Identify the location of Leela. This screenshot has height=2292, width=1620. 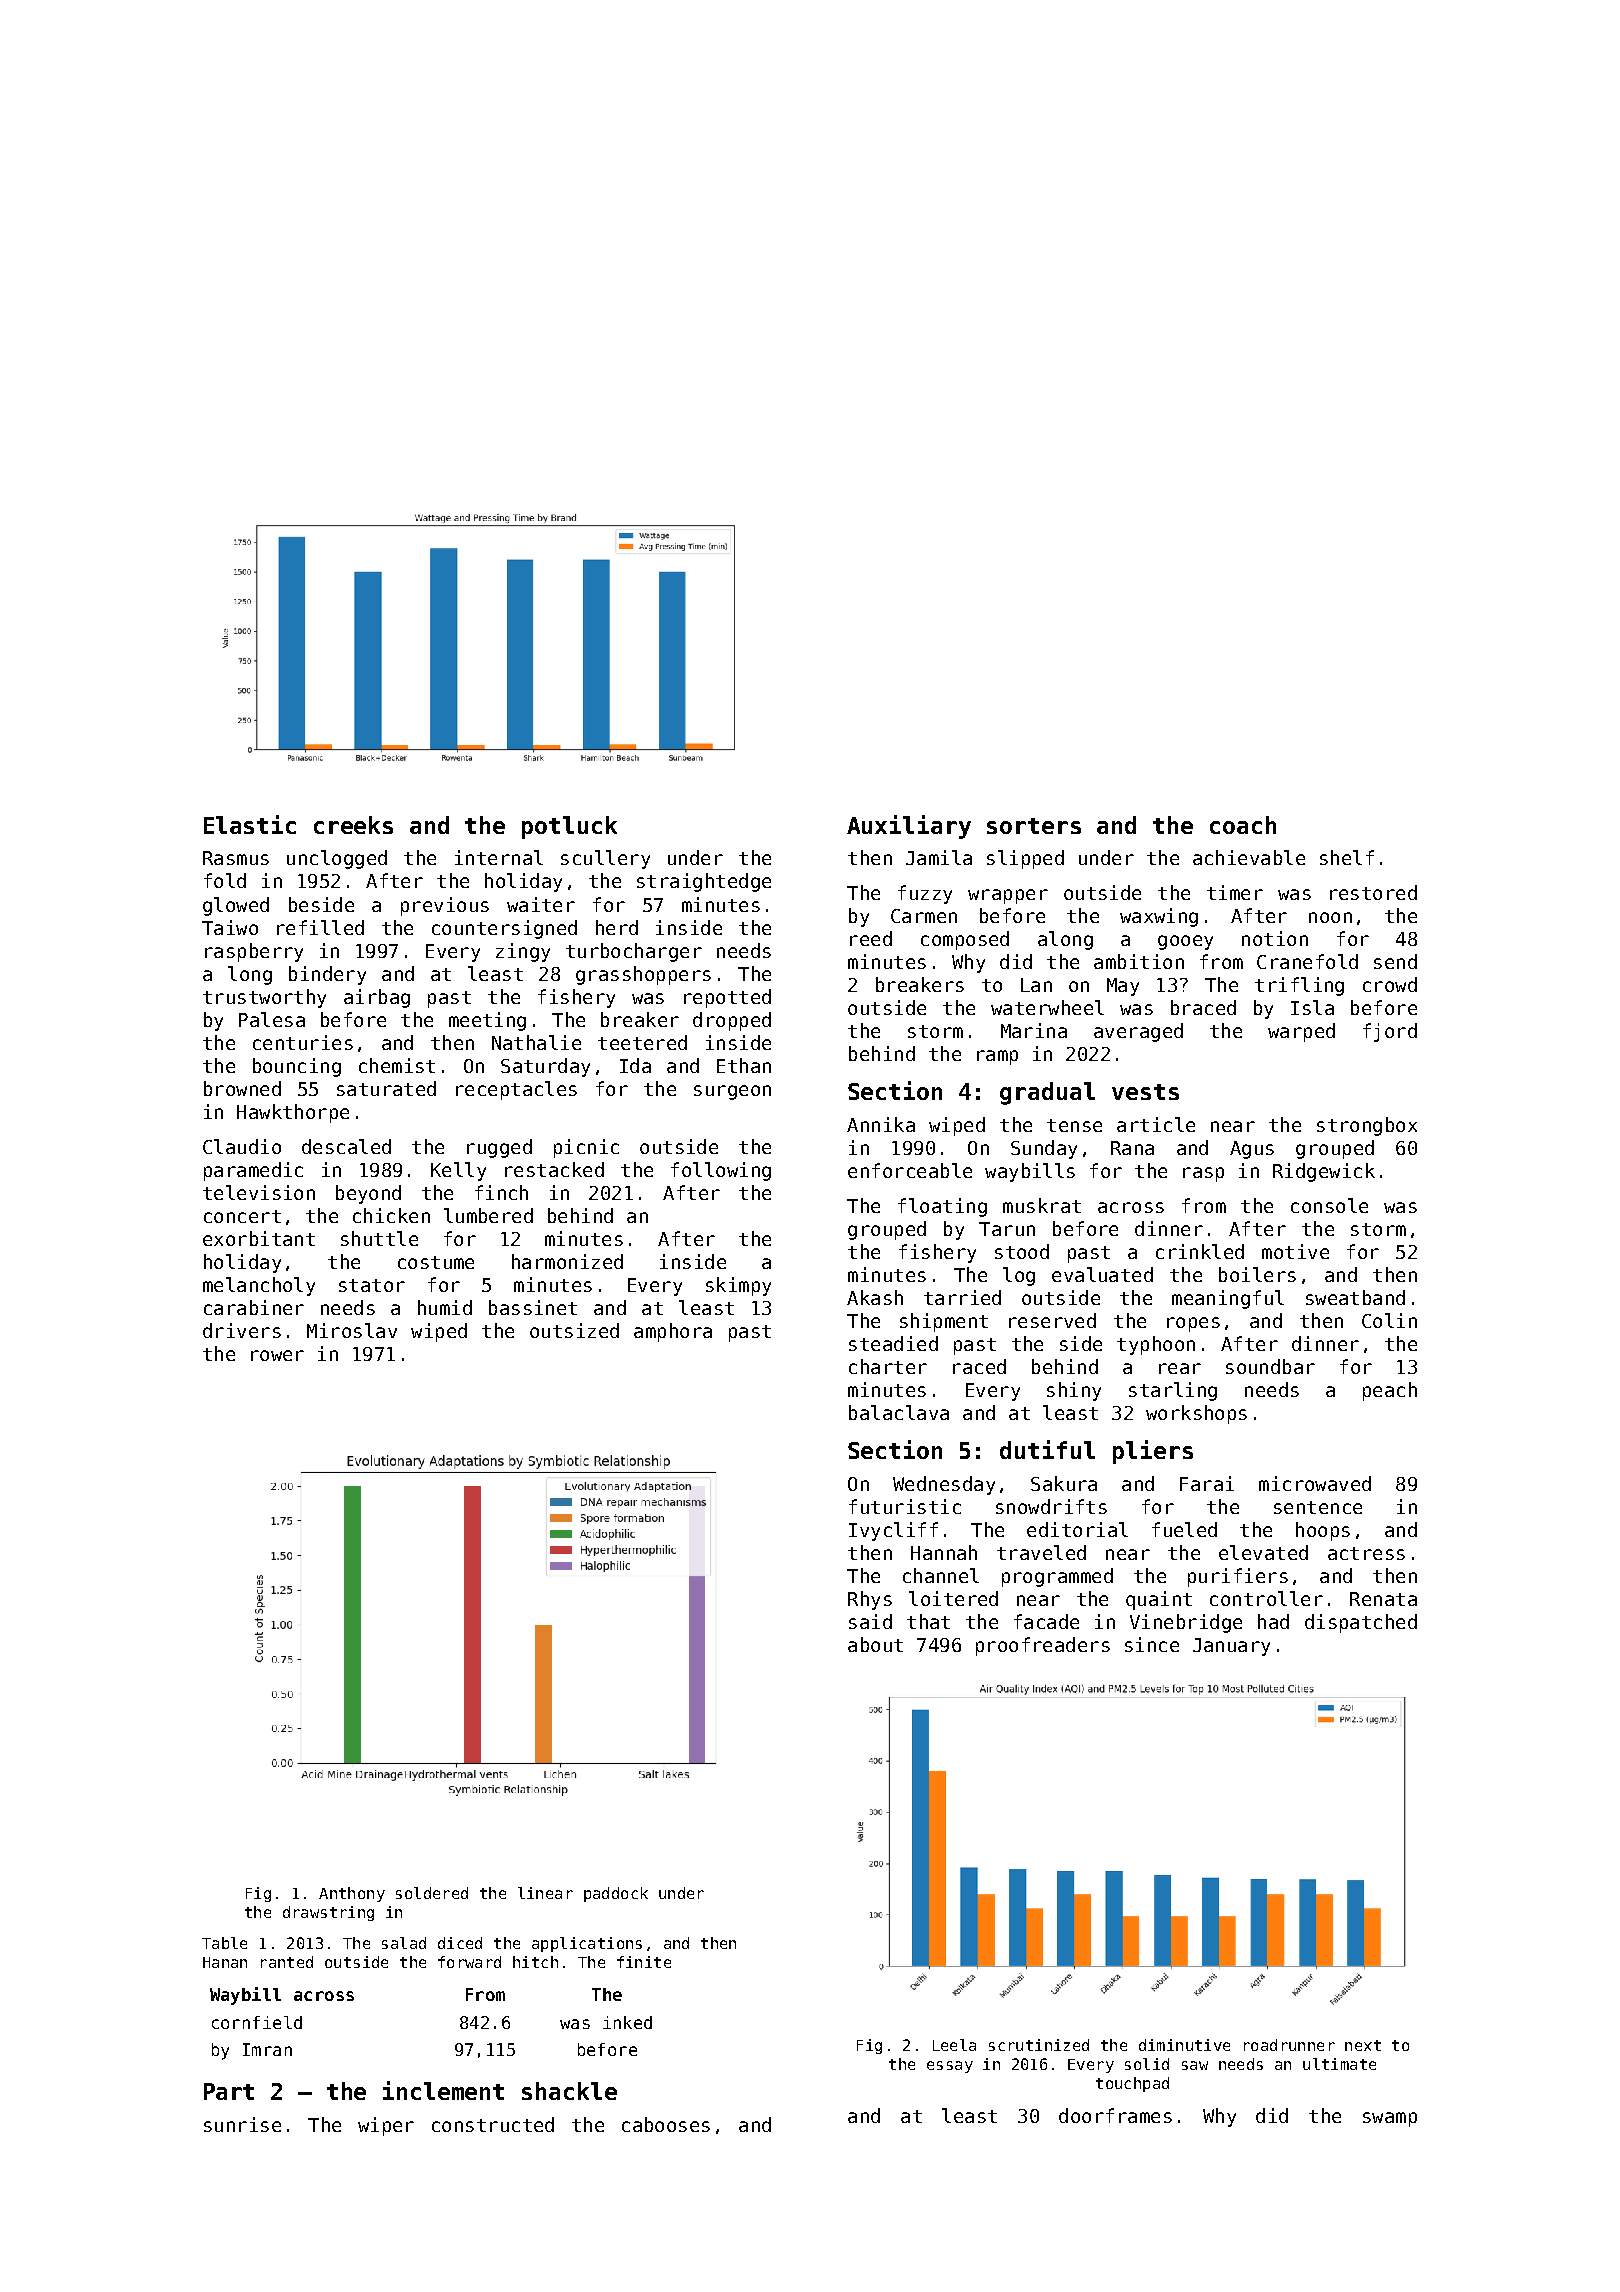
(954, 2045).
